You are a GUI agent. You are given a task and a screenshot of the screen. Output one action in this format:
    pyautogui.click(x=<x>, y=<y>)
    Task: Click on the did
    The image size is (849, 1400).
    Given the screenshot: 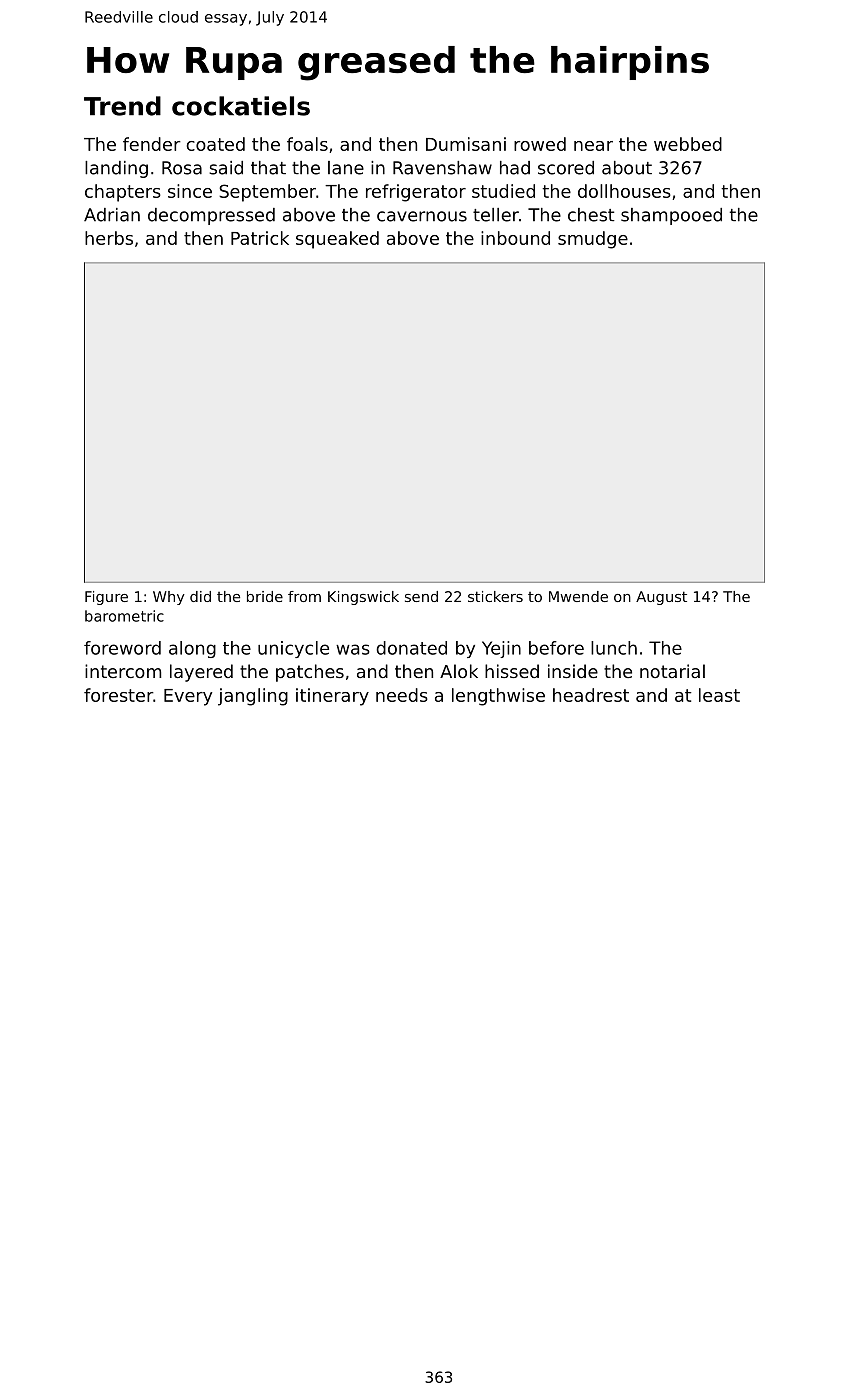 What is the action you would take?
    pyautogui.click(x=200, y=596)
